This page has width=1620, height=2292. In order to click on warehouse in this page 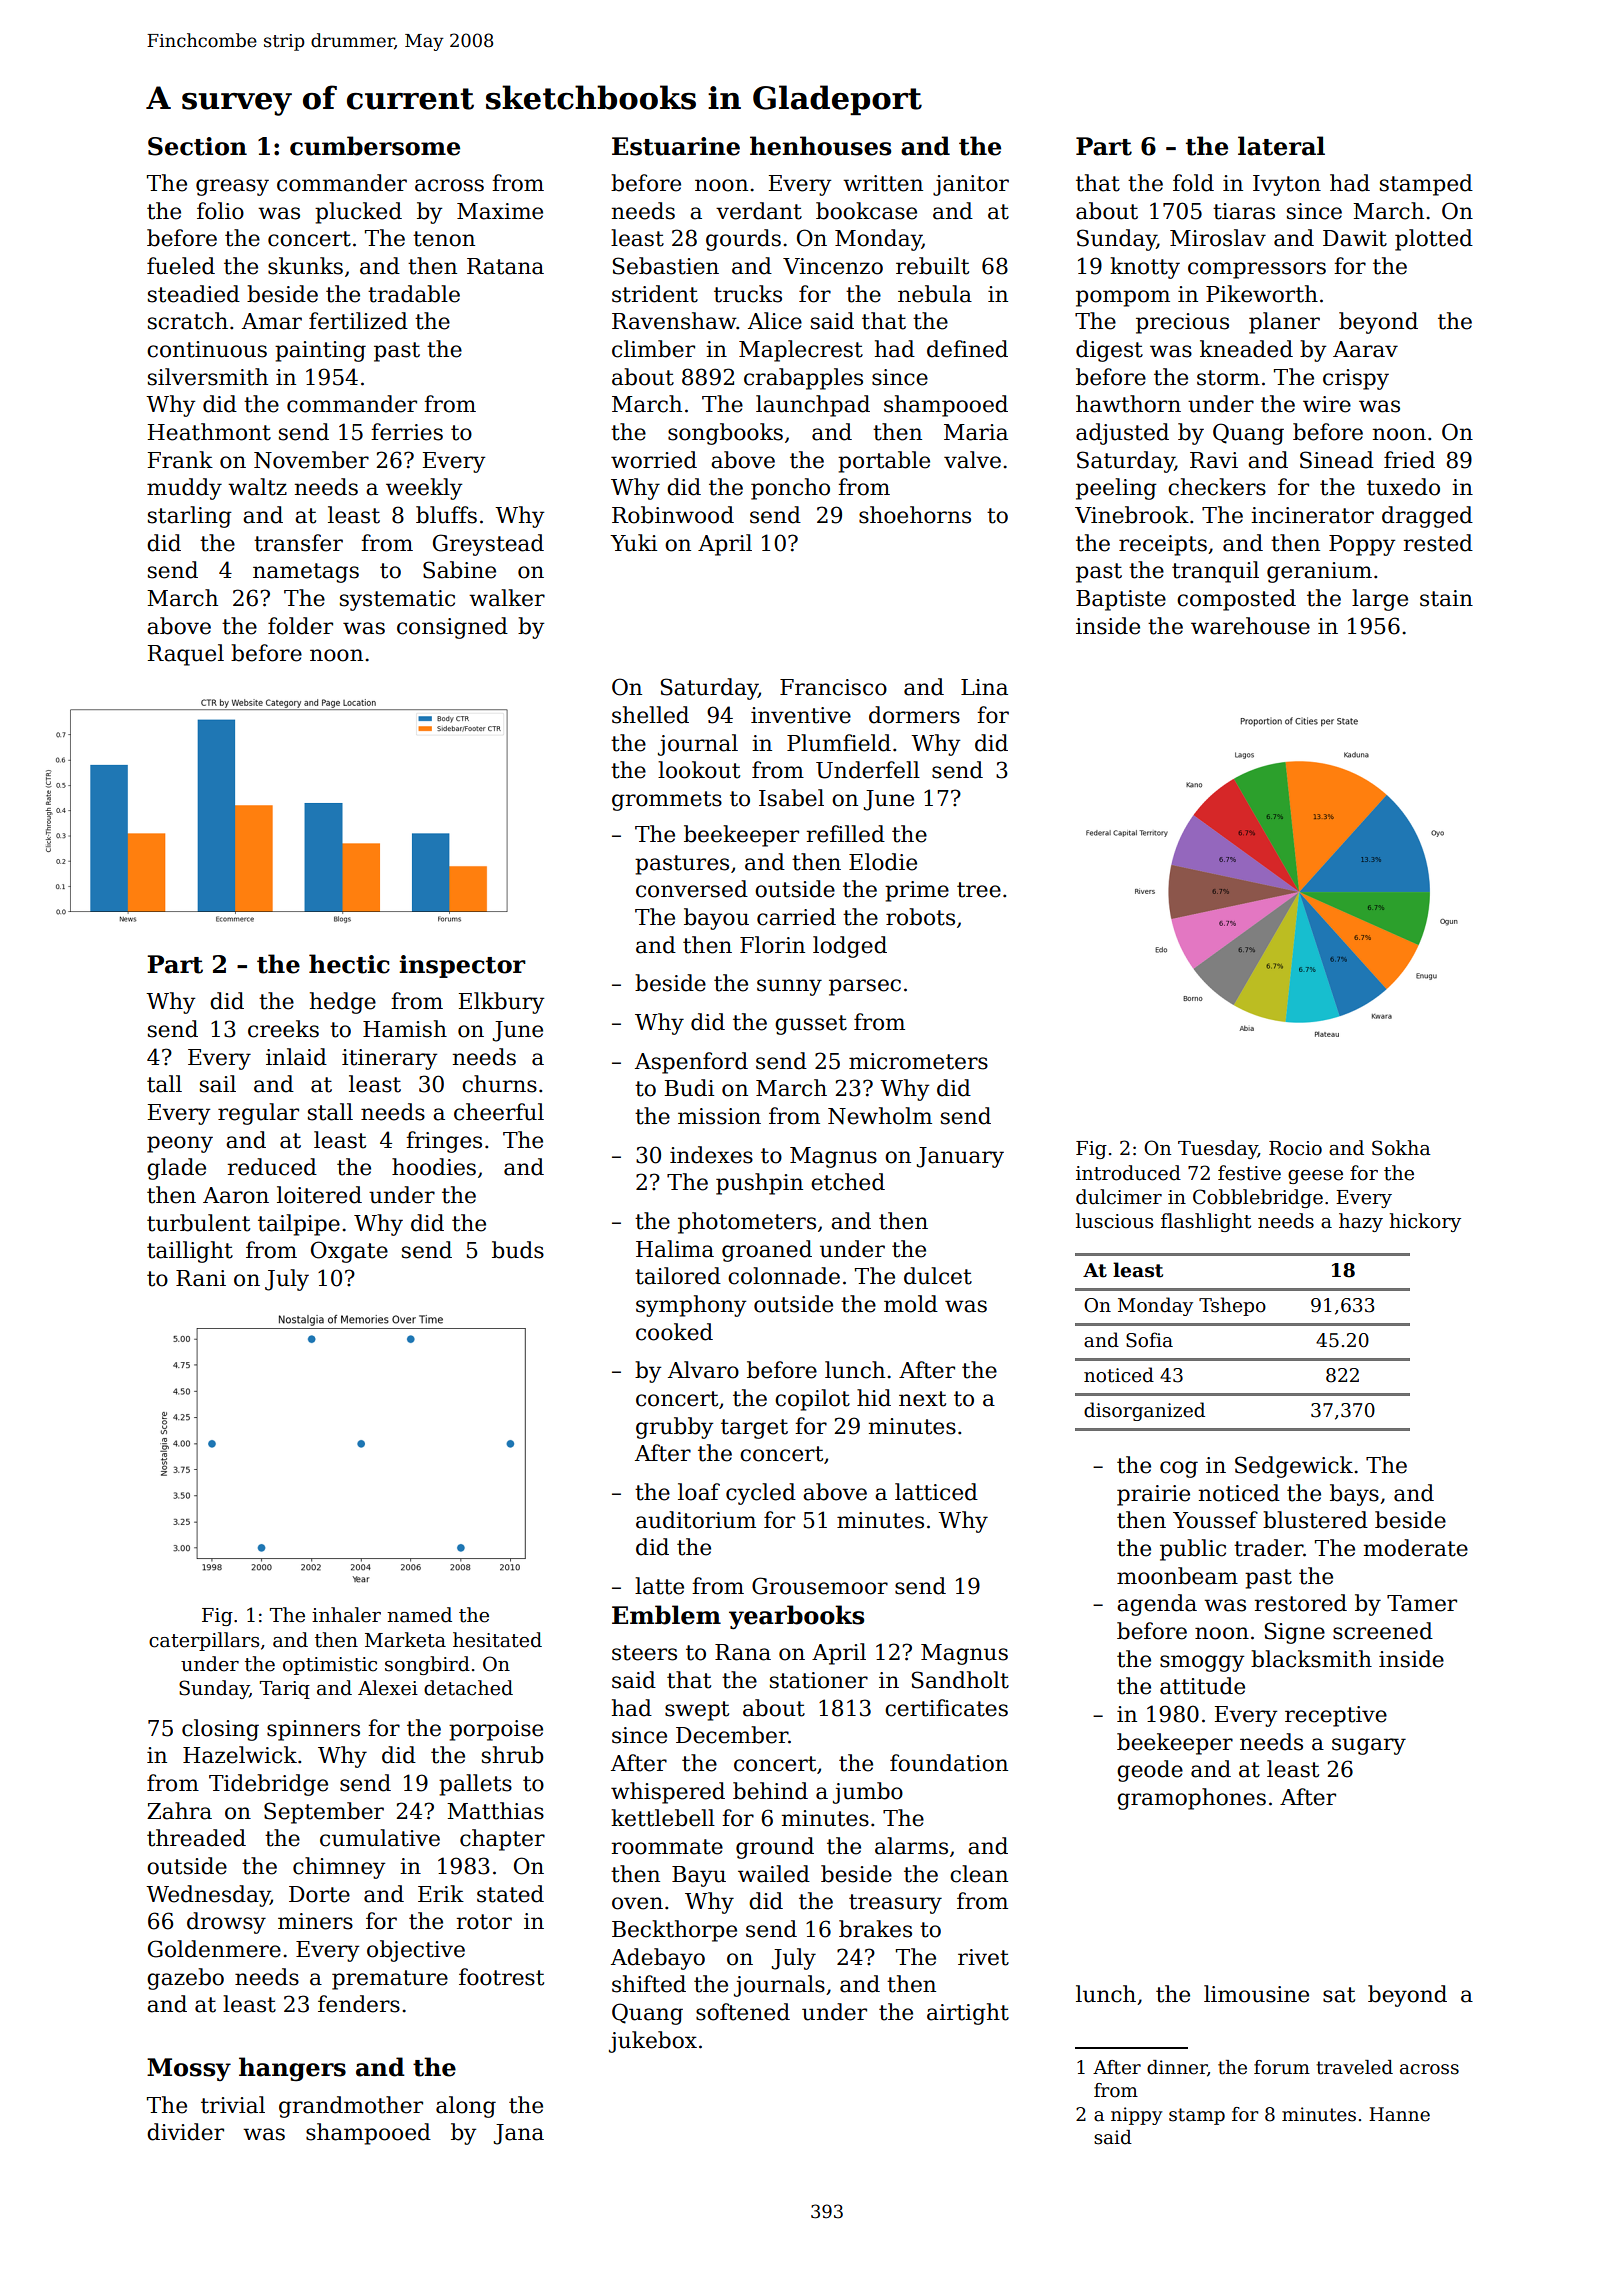, I will do `click(1250, 626)`.
